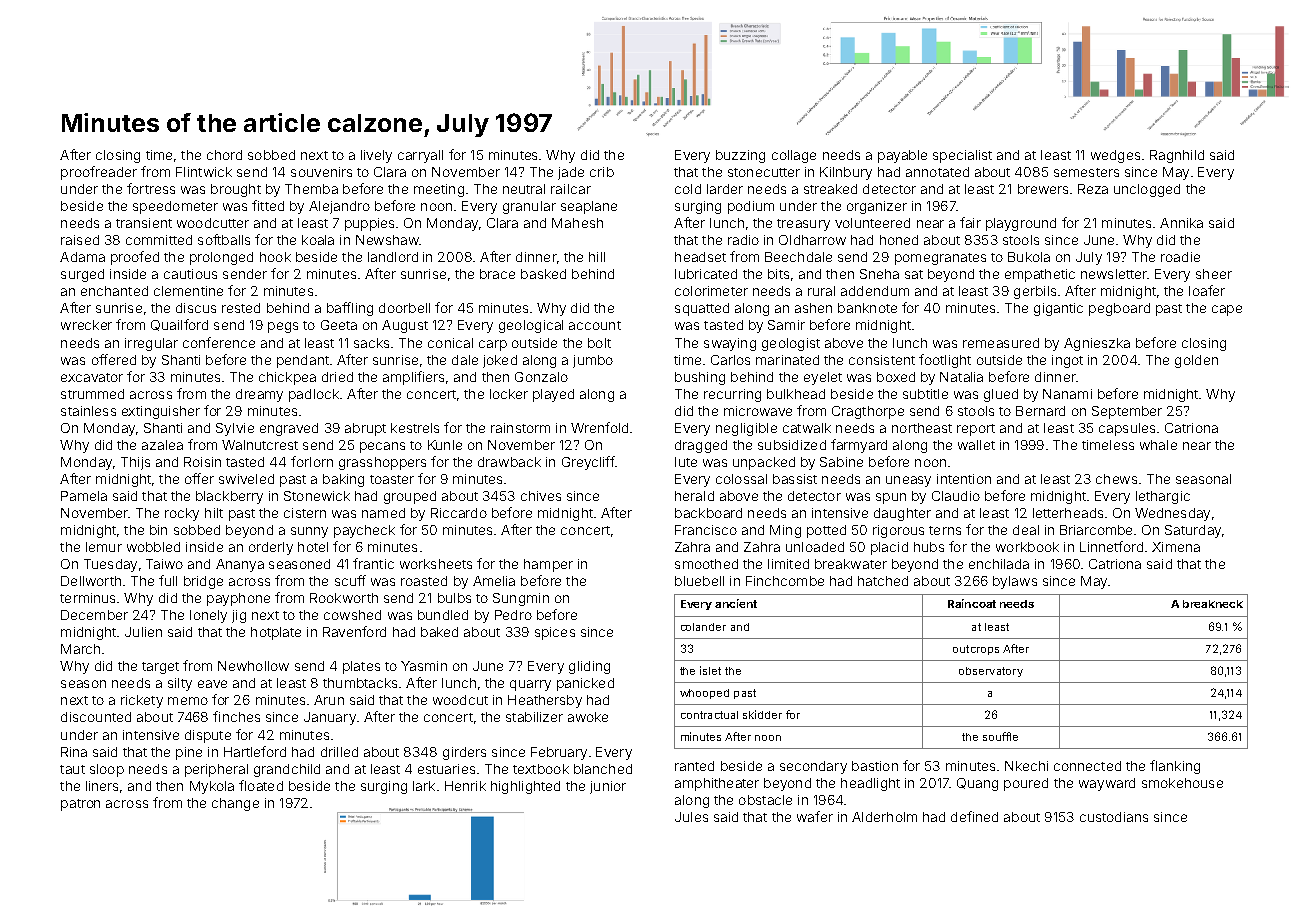 This screenshot has height=924, width=1308. What do you see at coordinates (1021, 224) in the screenshot?
I see `playground` at bounding box center [1021, 224].
